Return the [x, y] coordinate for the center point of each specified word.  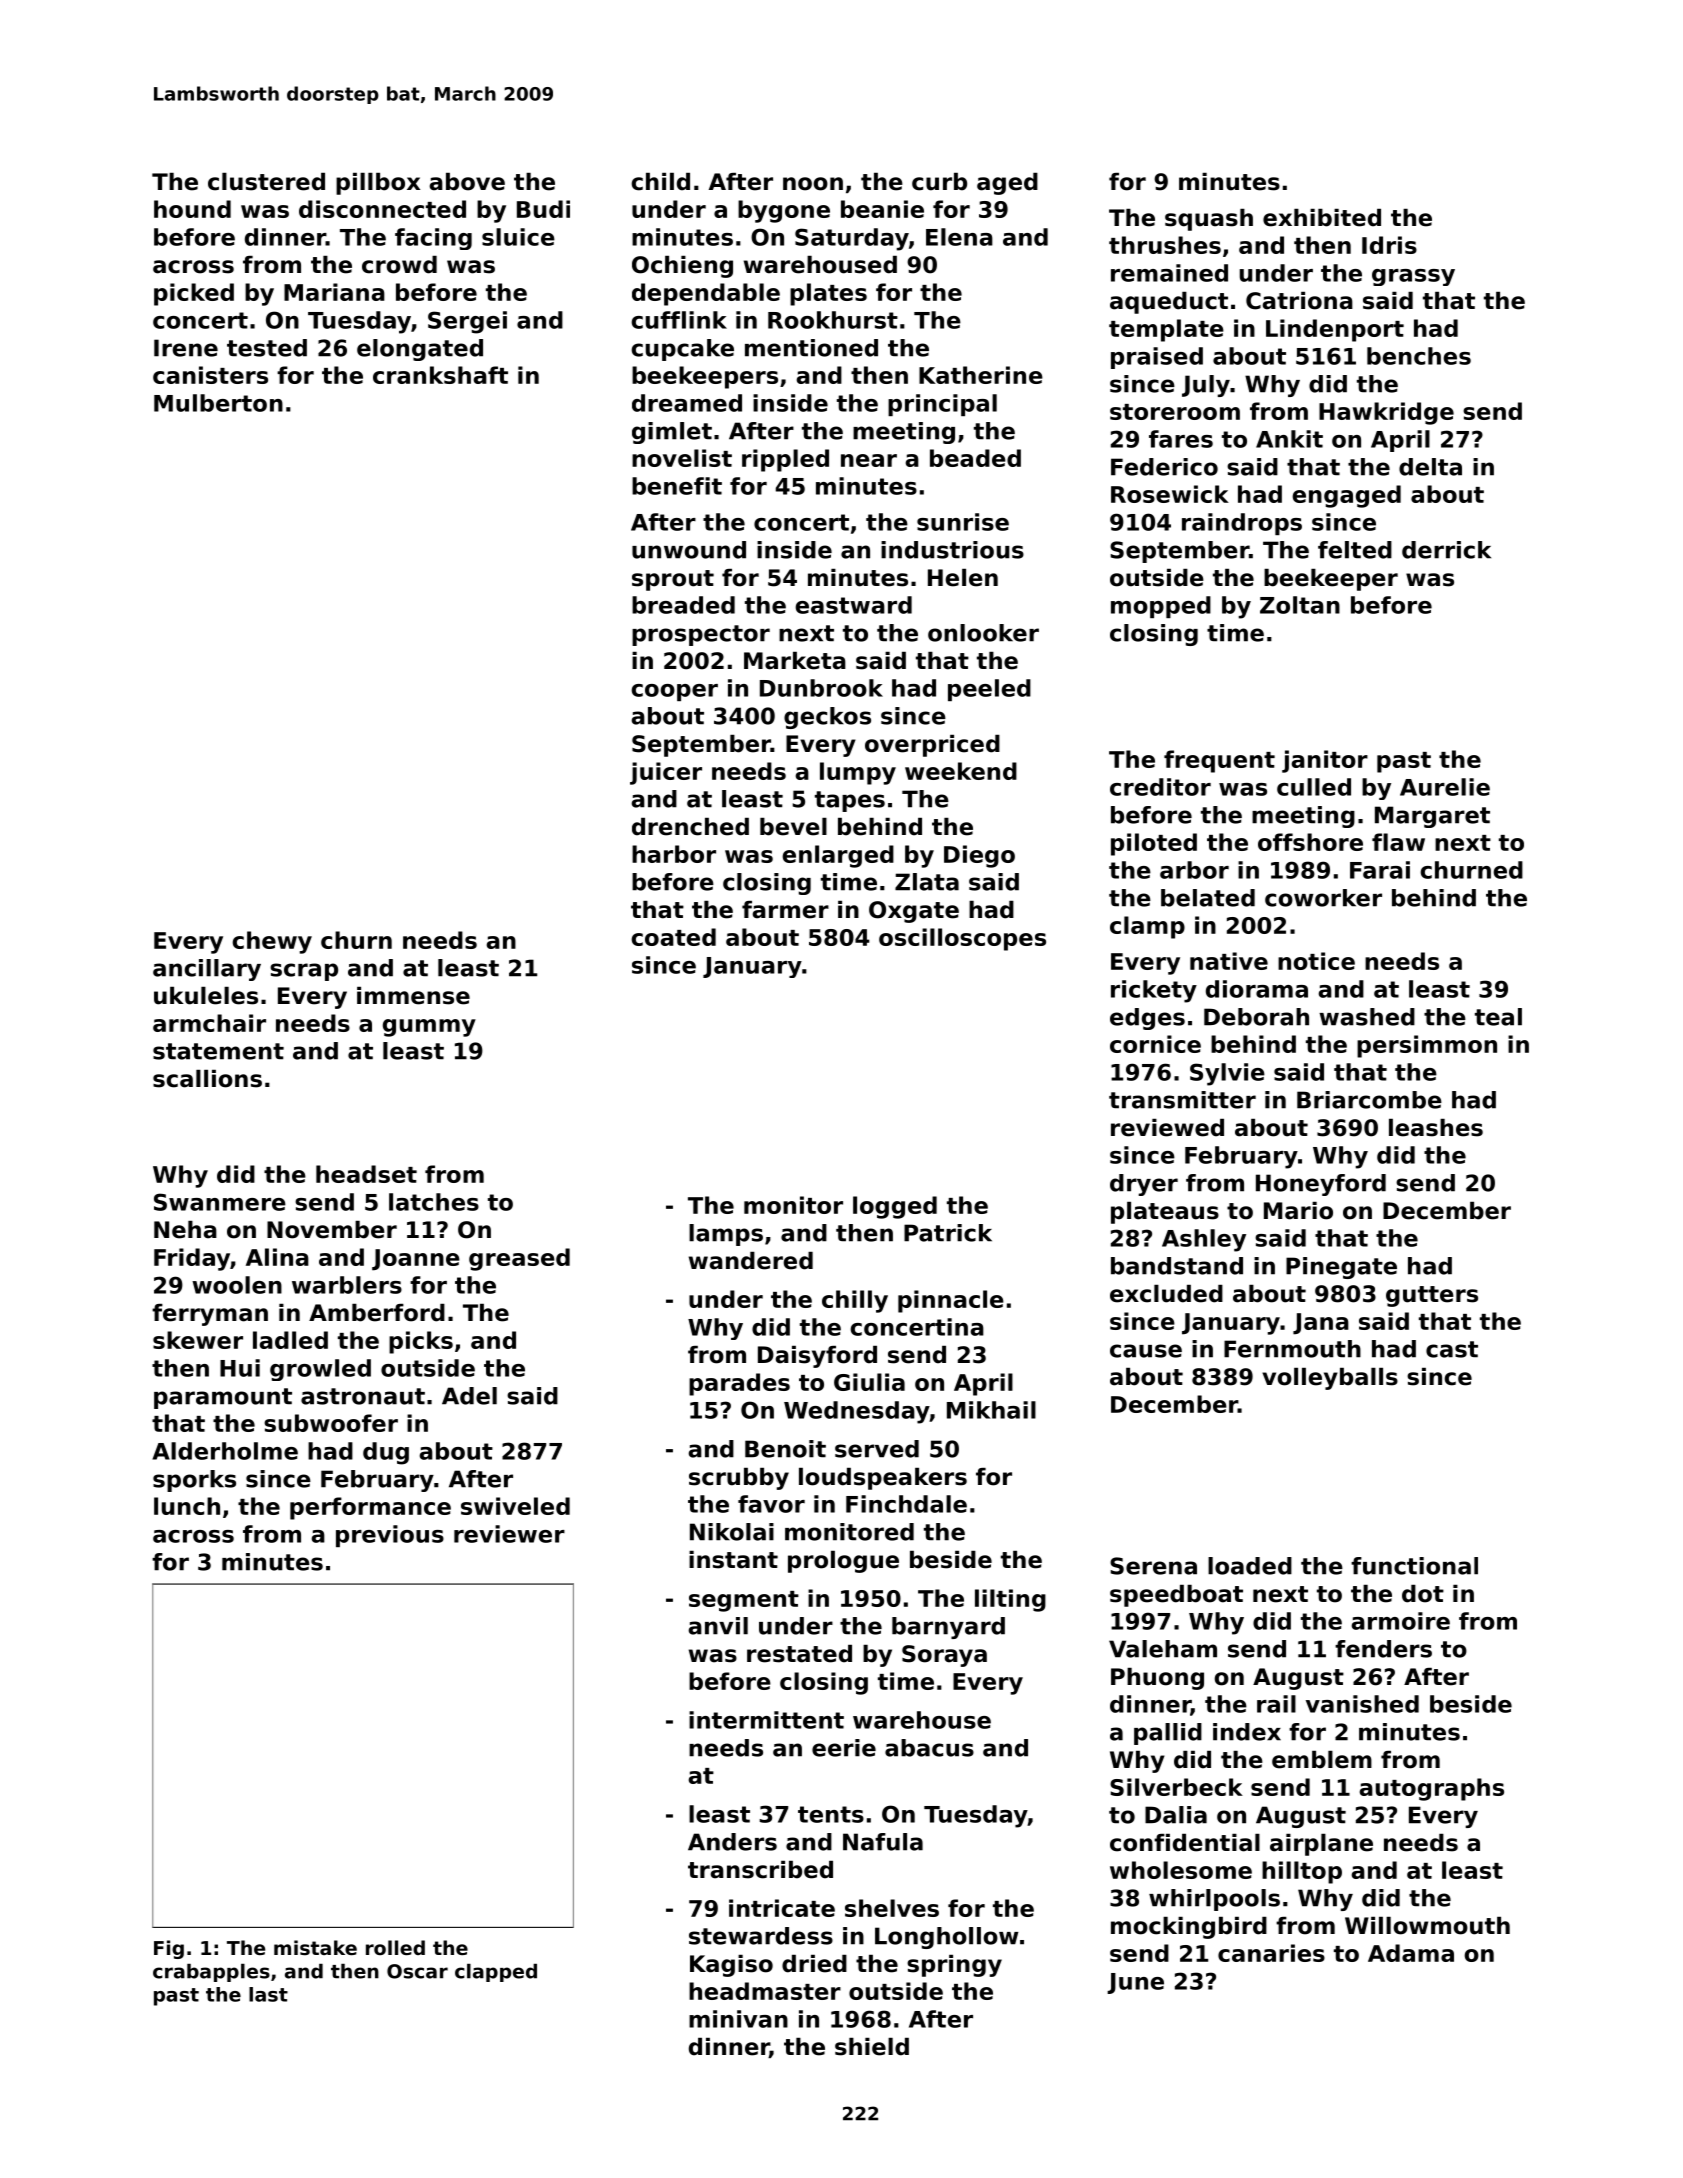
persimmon [1427, 1046]
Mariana [334, 292]
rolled [395, 1947]
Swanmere [220, 1202]
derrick [1446, 550]
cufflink [679, 320]
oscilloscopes [962, 939]
